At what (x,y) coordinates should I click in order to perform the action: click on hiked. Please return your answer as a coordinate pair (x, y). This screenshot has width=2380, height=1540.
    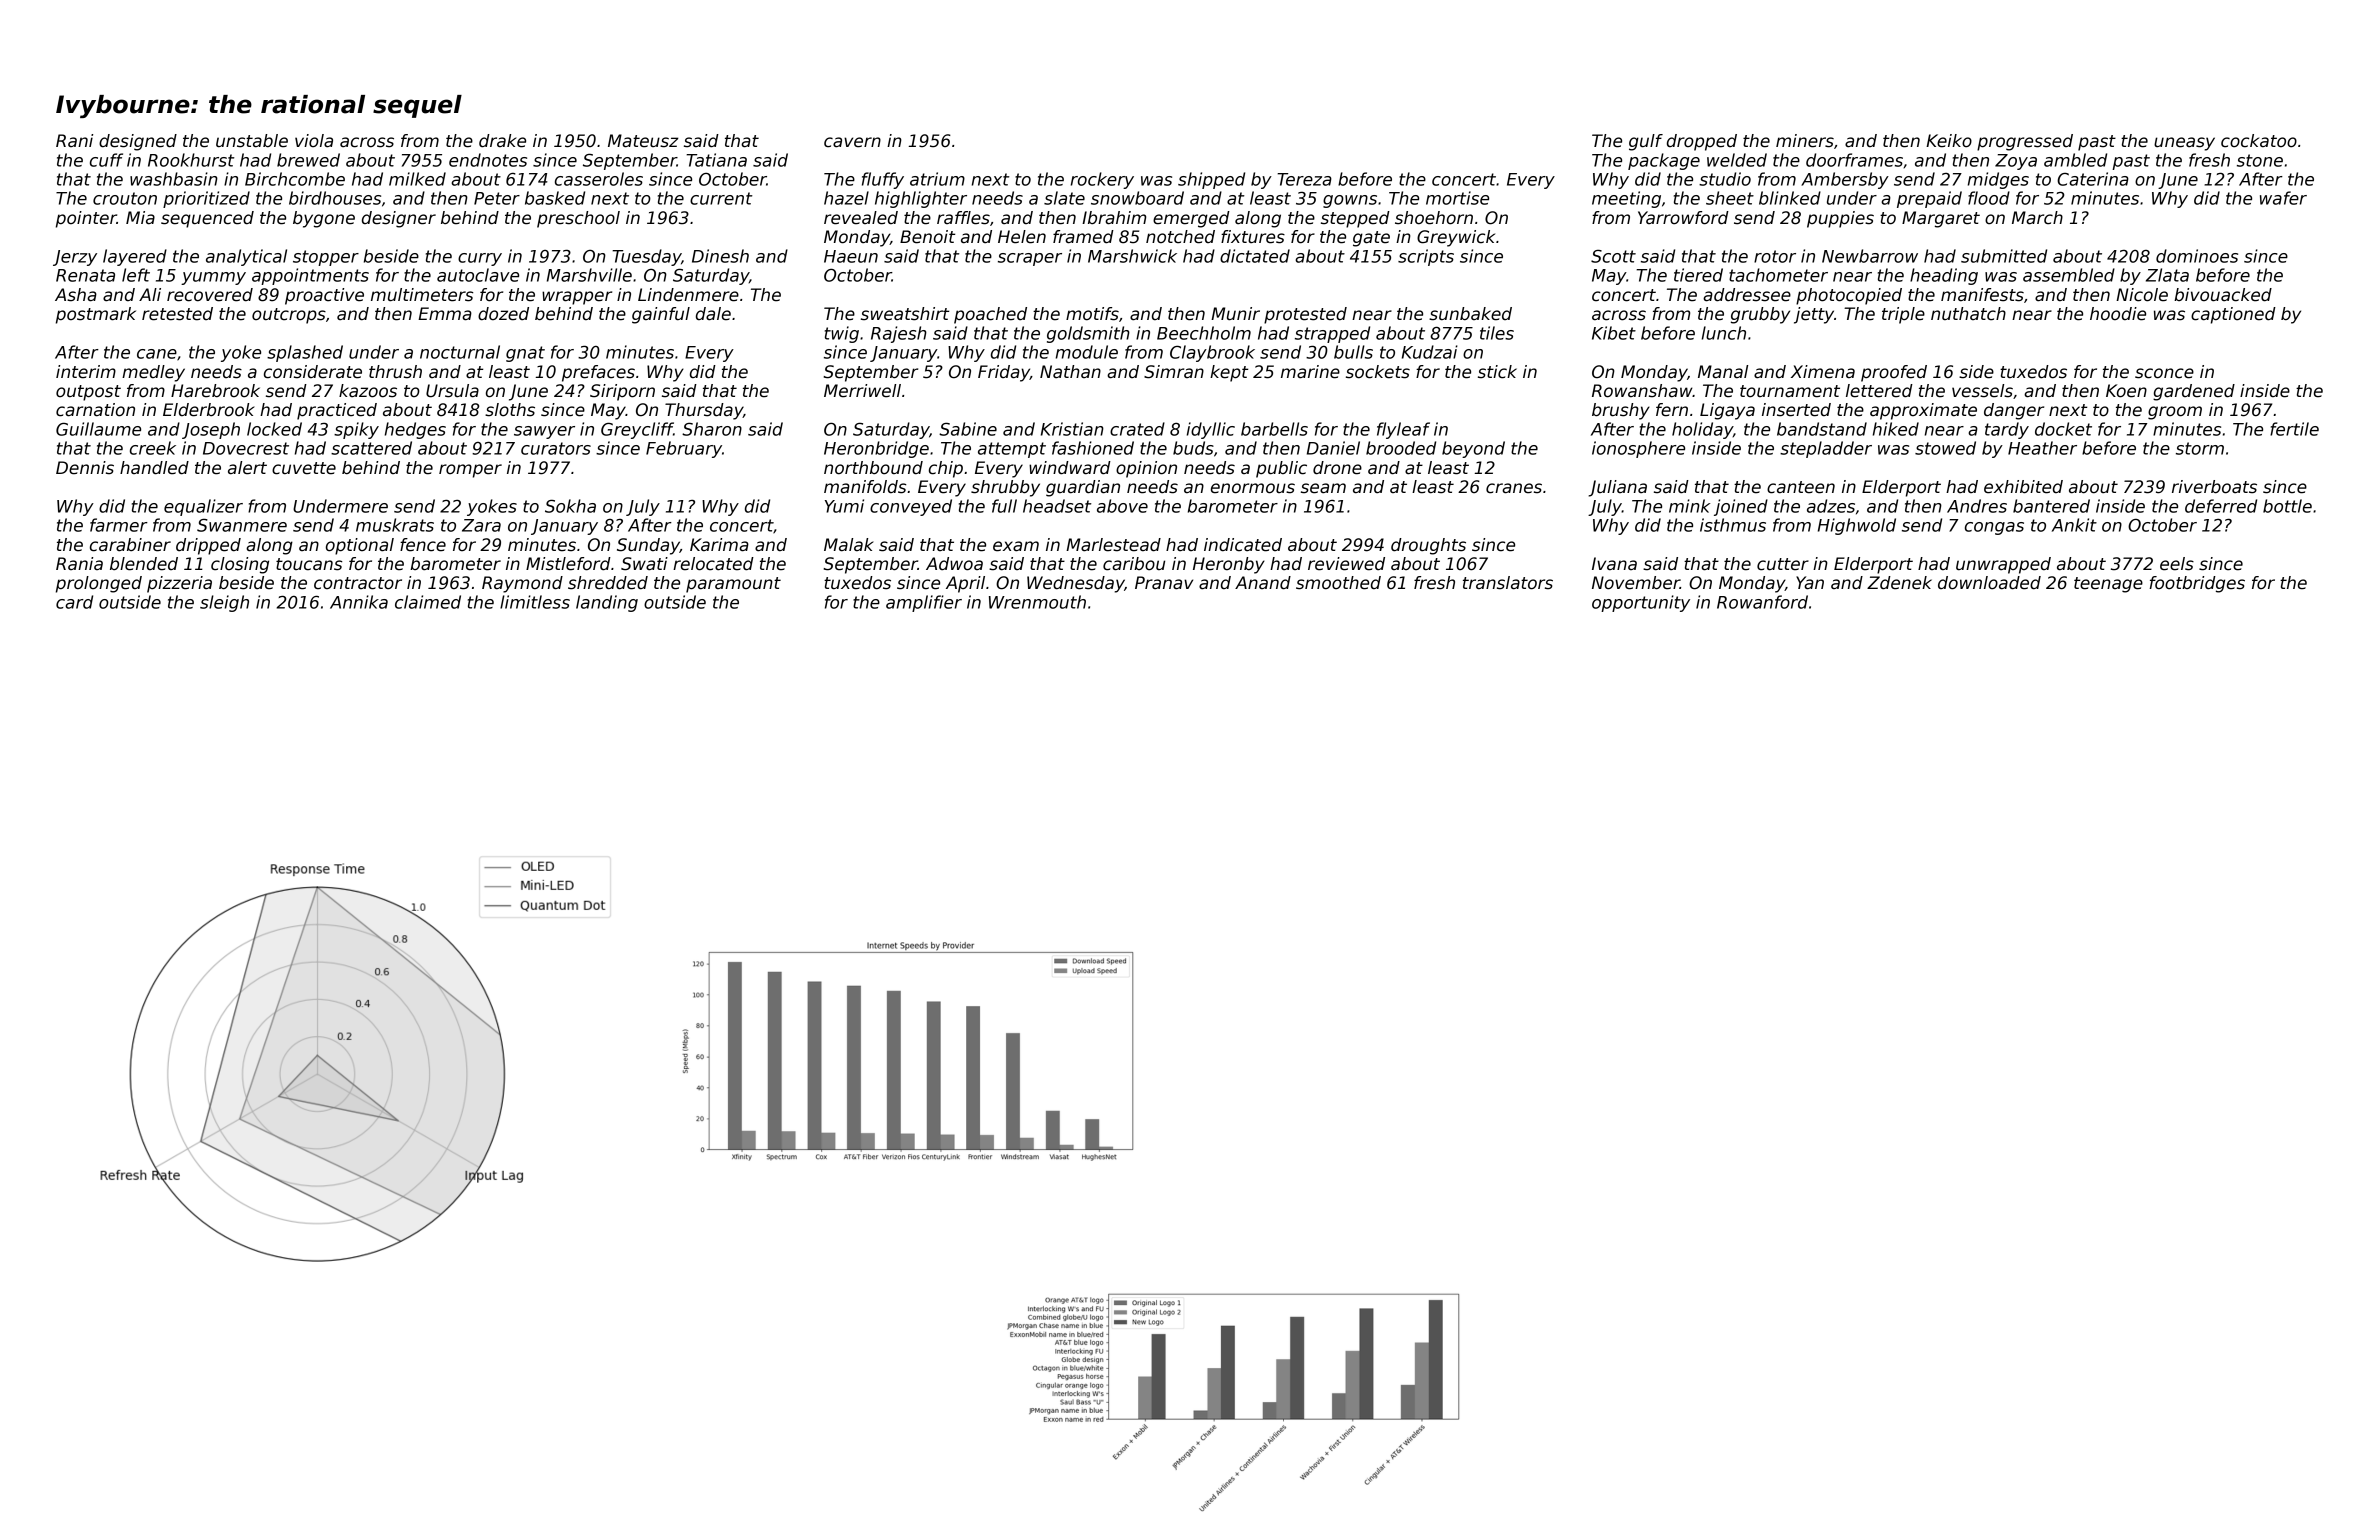
    Looking at the image, I should click on (1896, 429).
